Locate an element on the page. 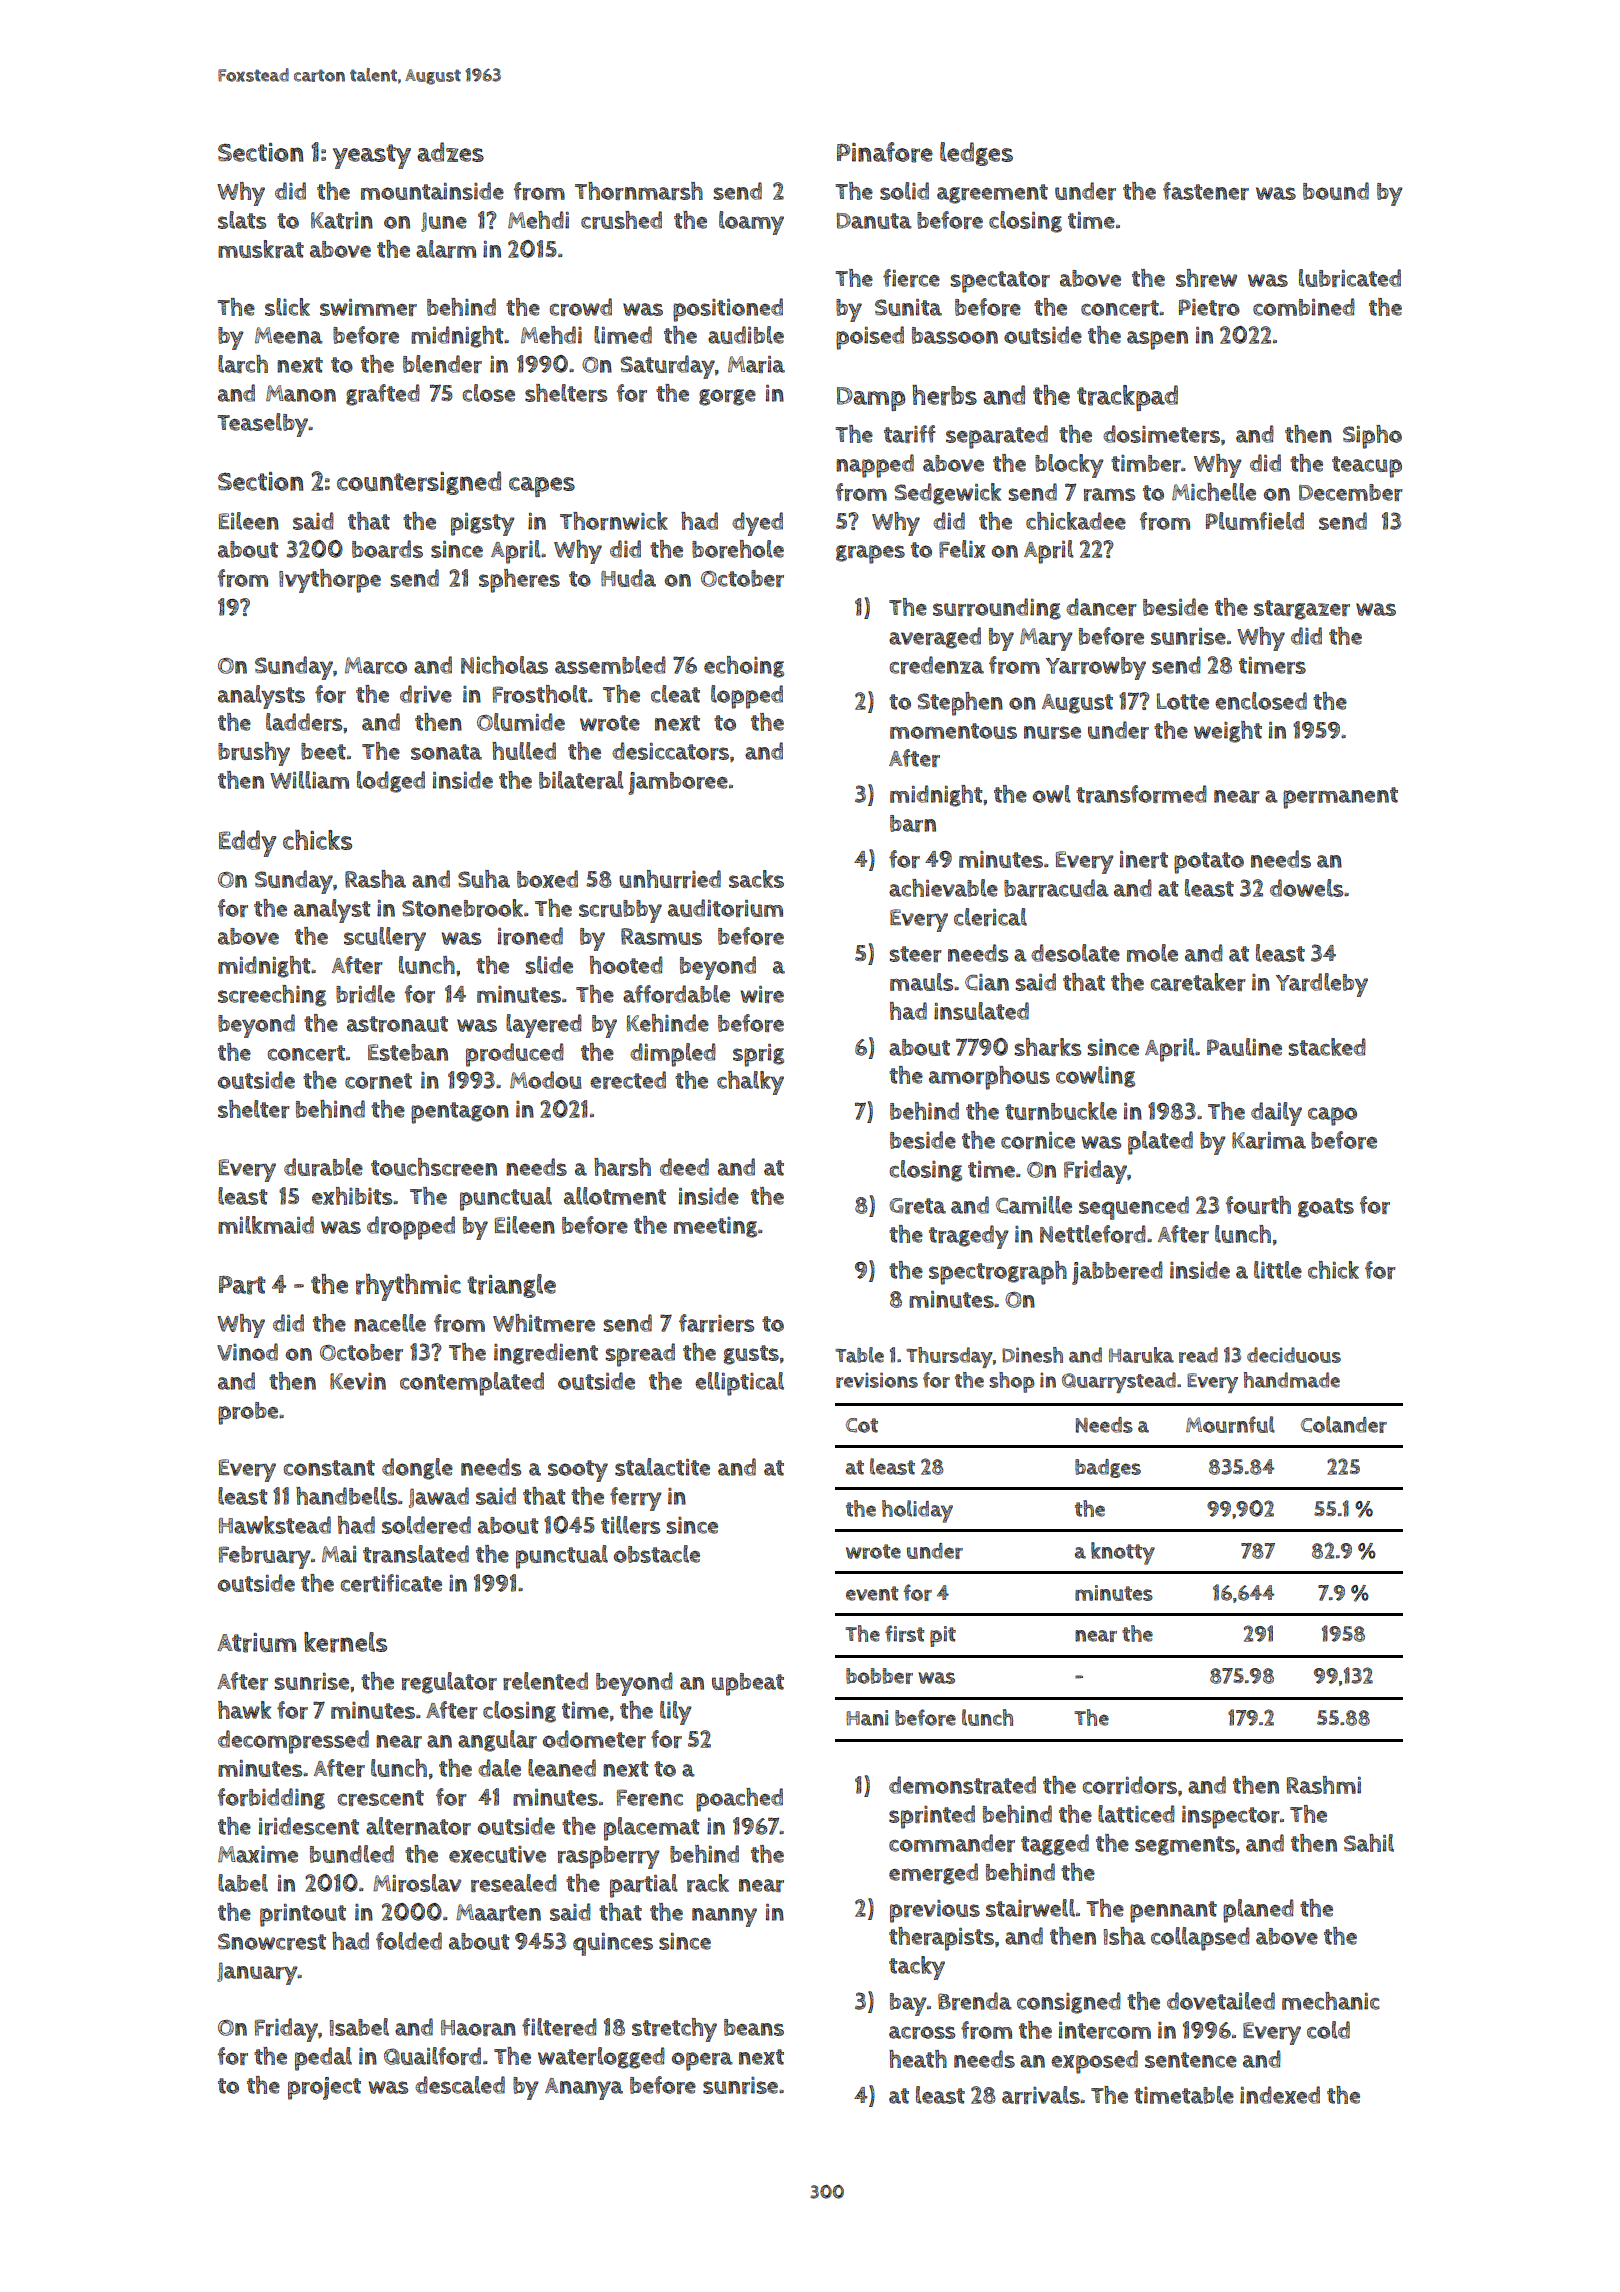 The image size is (1620, 2292). forbidding is located at coordinates (271, 1799).
